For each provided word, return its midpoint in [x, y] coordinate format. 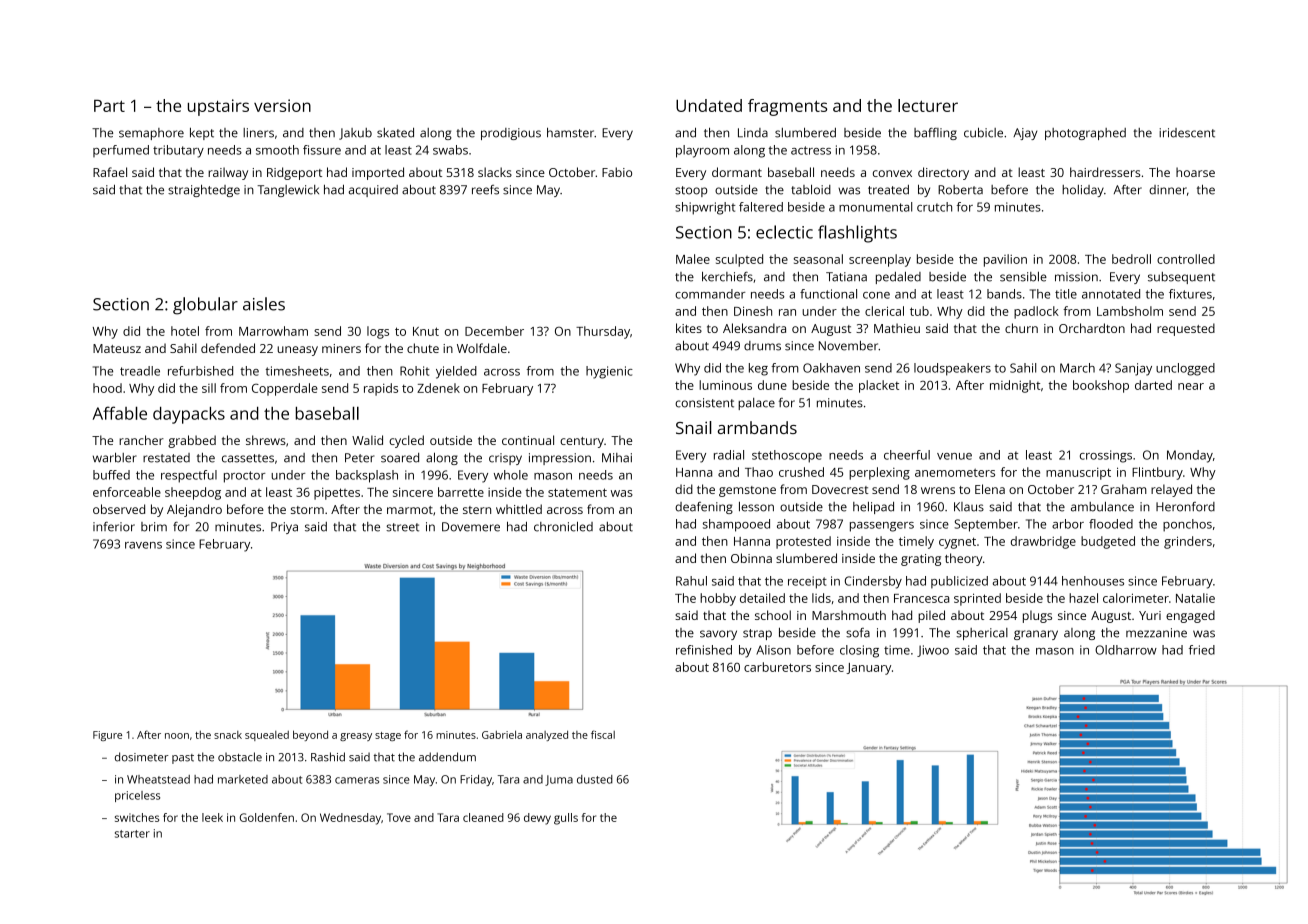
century [582, 442]
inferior [114, 527]
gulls [566, 819]
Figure [107, 736]
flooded [1111, 524]
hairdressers [1105, 172]
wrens [938, 490]
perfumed [121, 151]
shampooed [736, 525]
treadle [140, 371]
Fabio [617, 172]
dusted [595, 779]
